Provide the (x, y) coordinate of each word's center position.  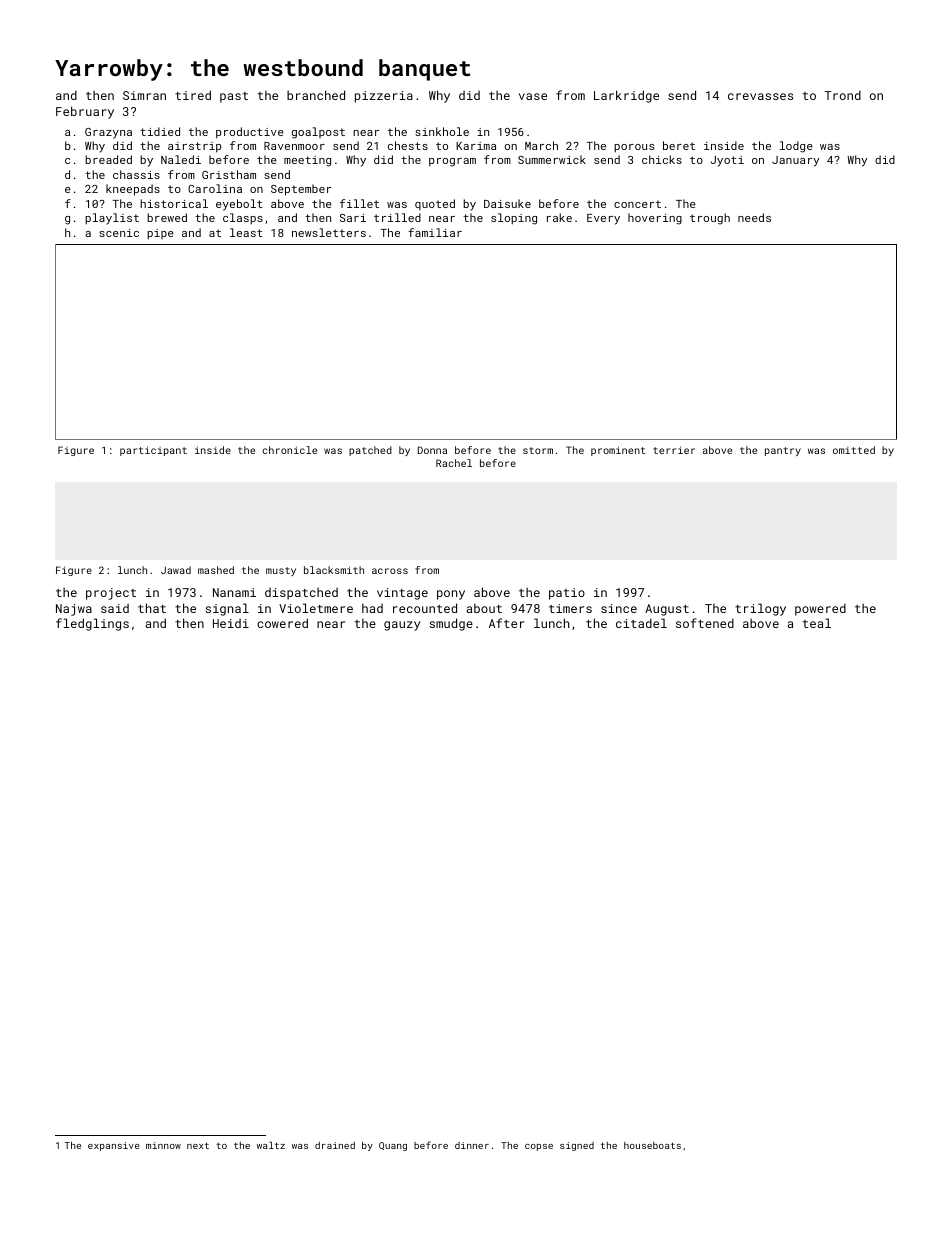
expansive (114, 1146)
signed (577, 1146)
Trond (843, 95)
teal (817, 623)
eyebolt (239, 205)
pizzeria (384, 97)
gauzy (402, 626)
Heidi (231, 623)
